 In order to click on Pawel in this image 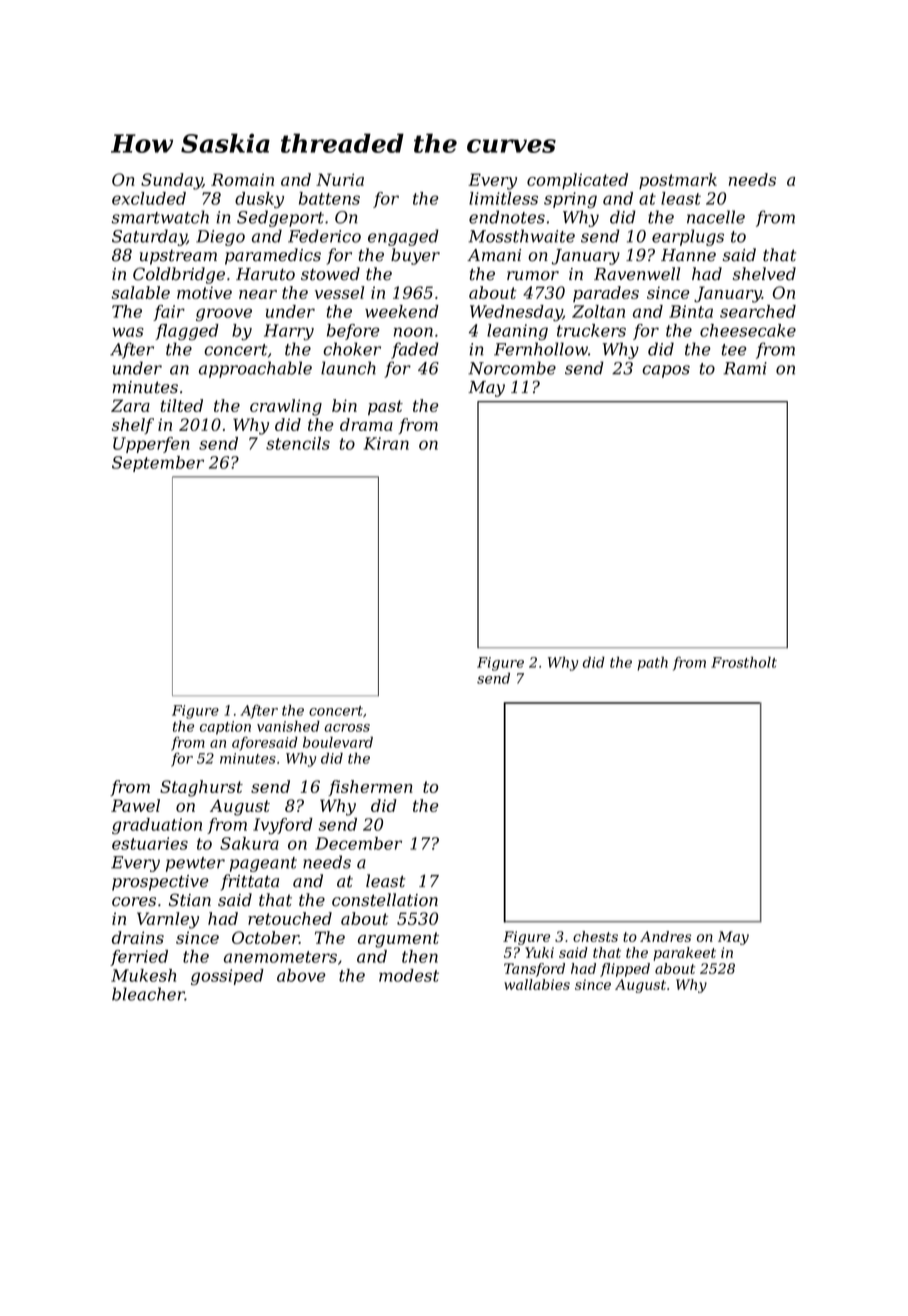, I will do `click(135, 805)`.
